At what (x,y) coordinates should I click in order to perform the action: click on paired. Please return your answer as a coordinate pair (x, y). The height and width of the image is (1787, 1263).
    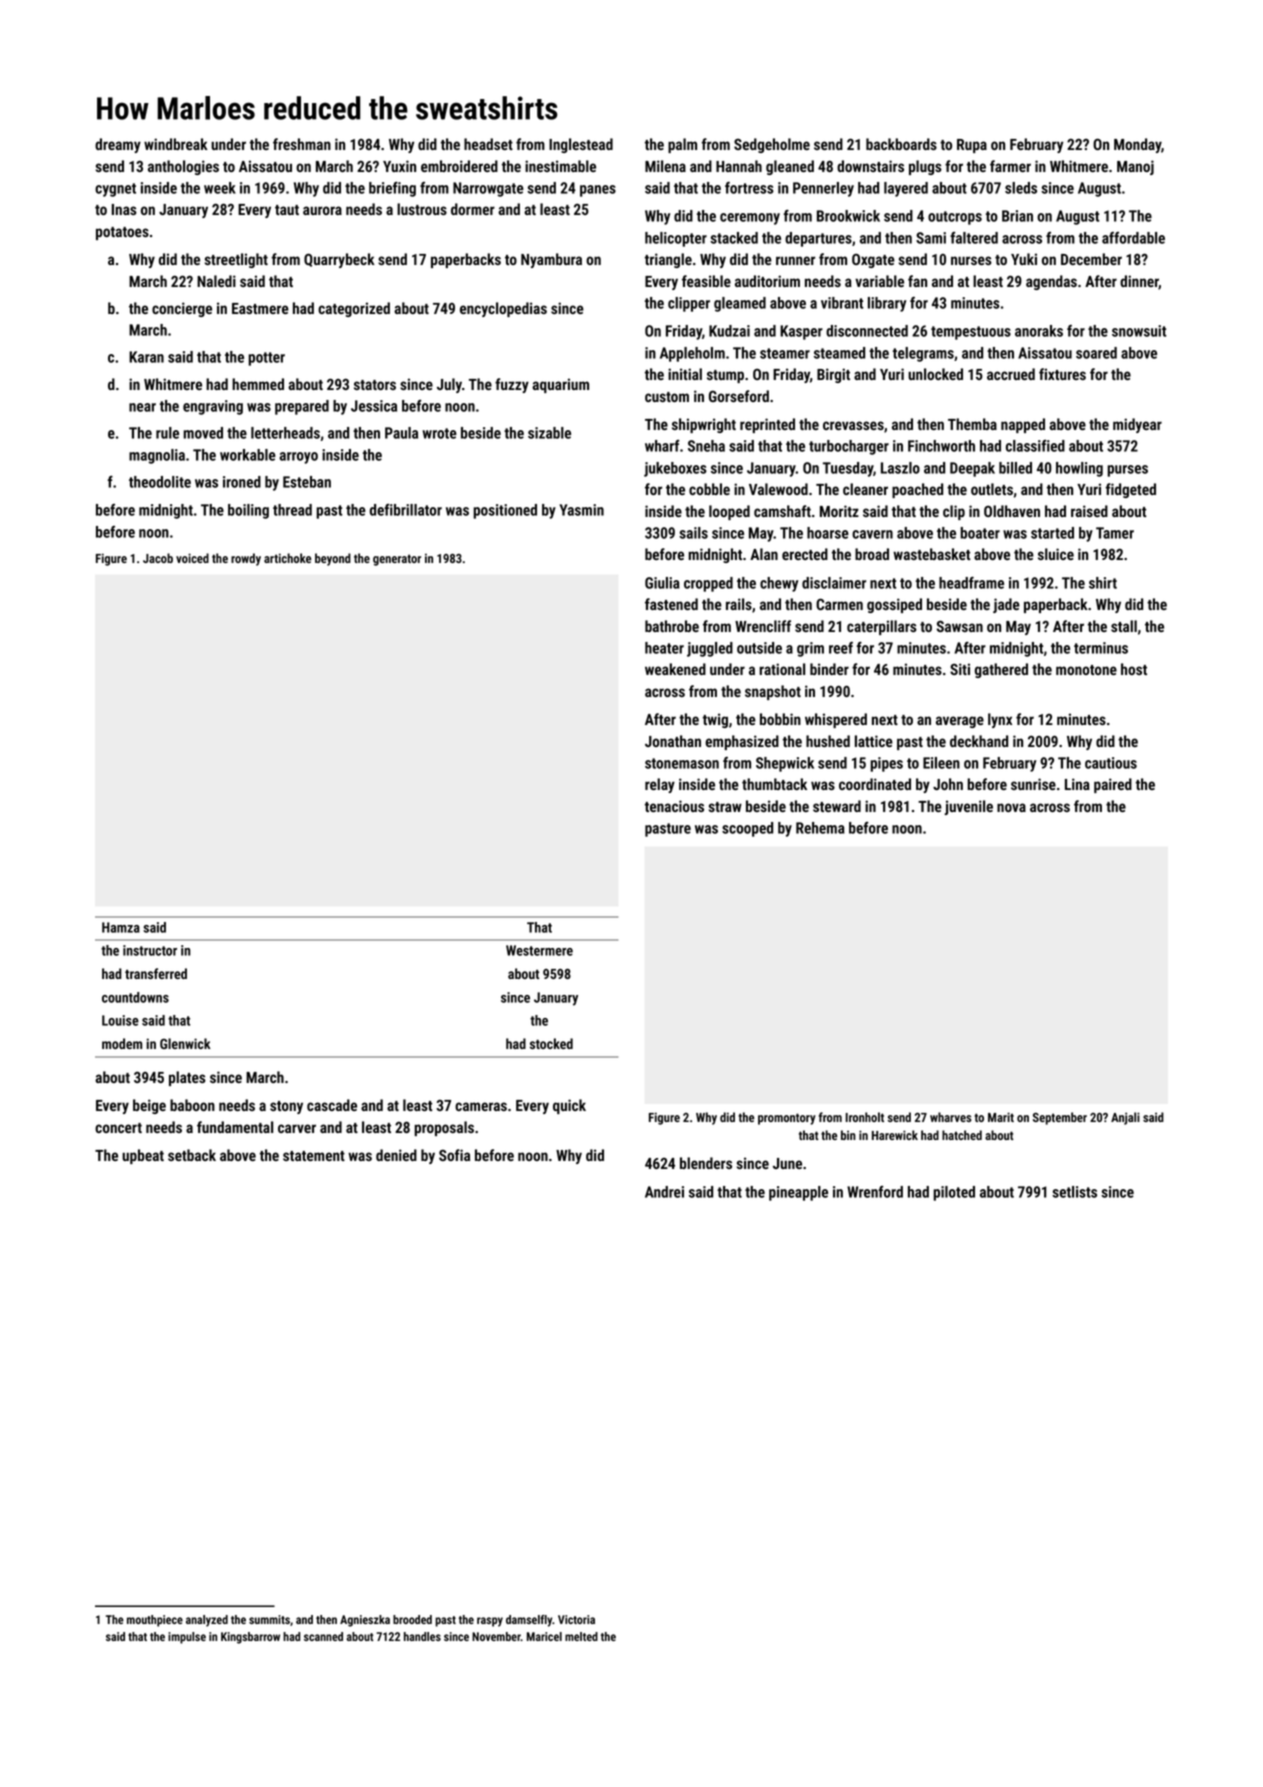
    Looking at the image, I should click on (1113, 785).
